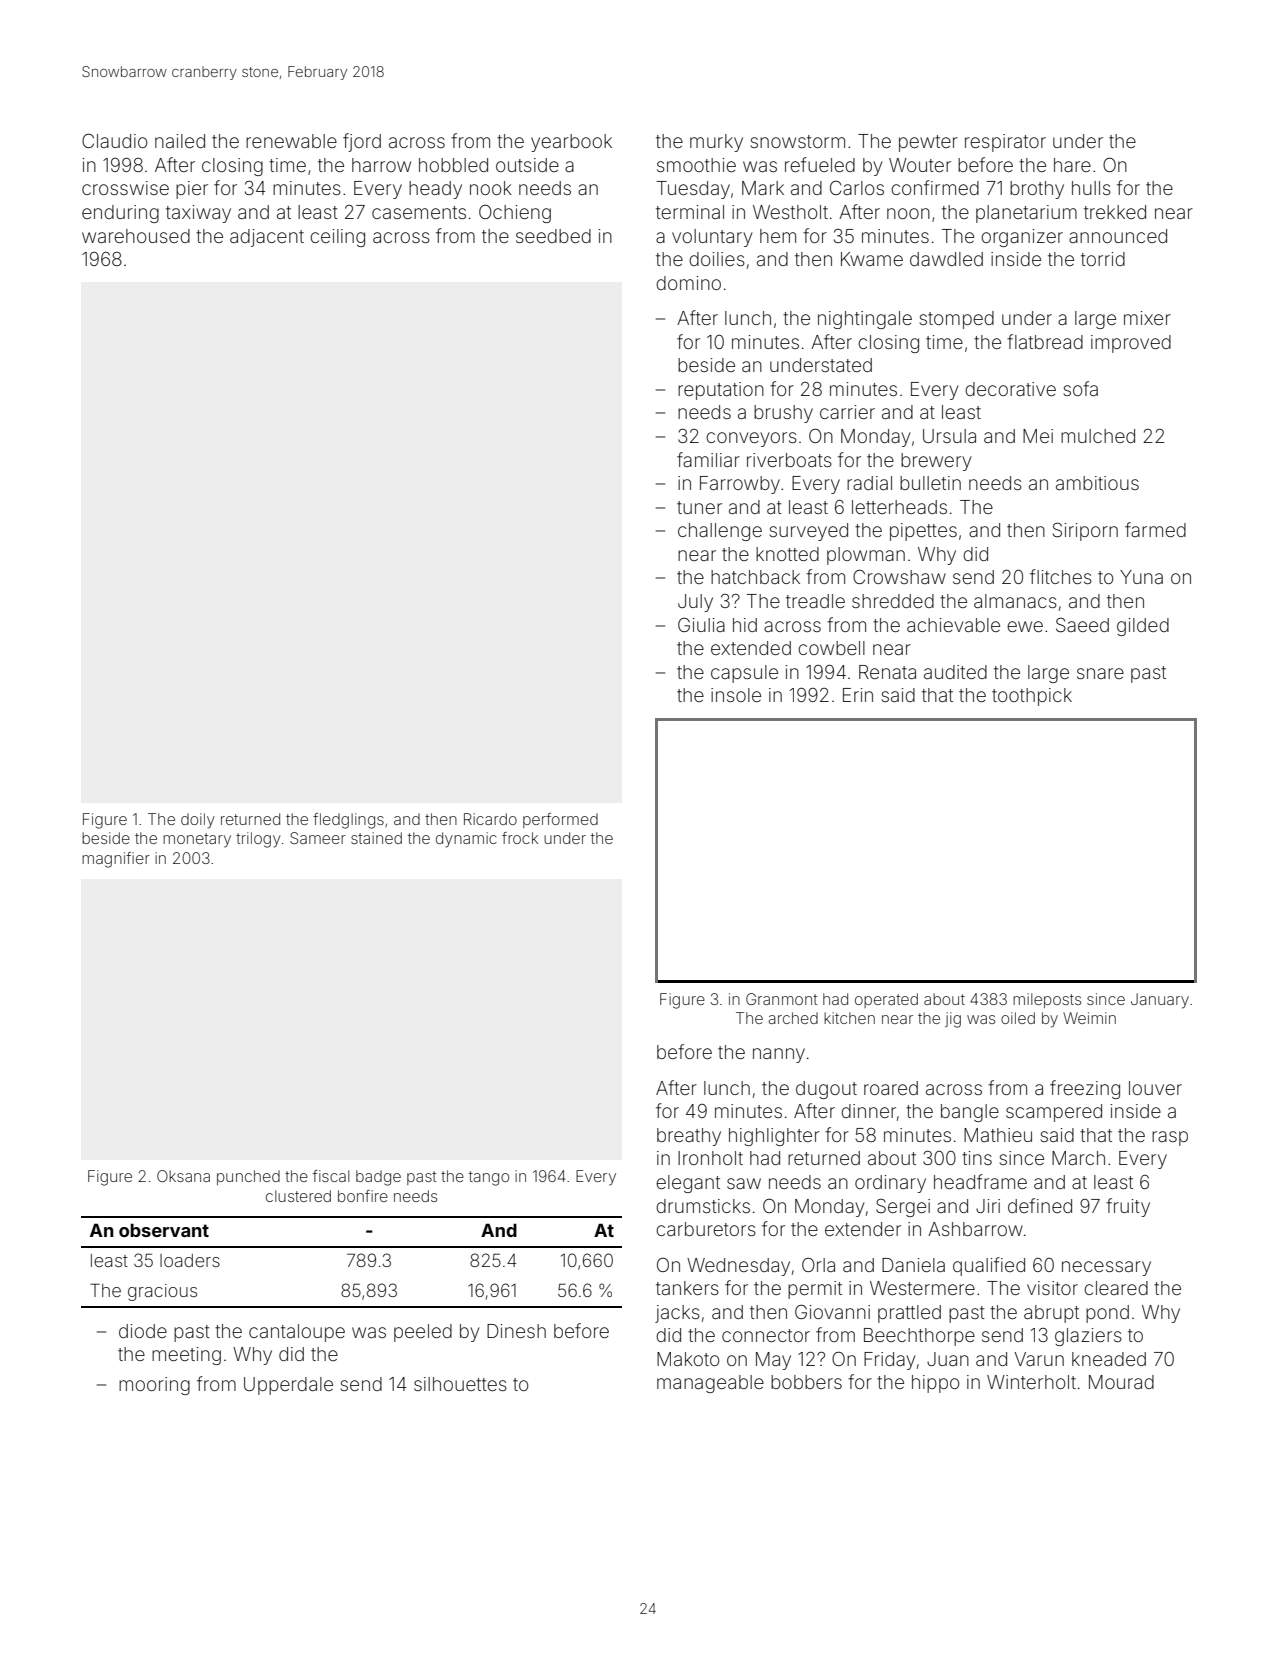 The height and width of the image is (1655, 1278). Describe the element at coordinates (154, 1386) in the image. I see `mooring` at that location.
